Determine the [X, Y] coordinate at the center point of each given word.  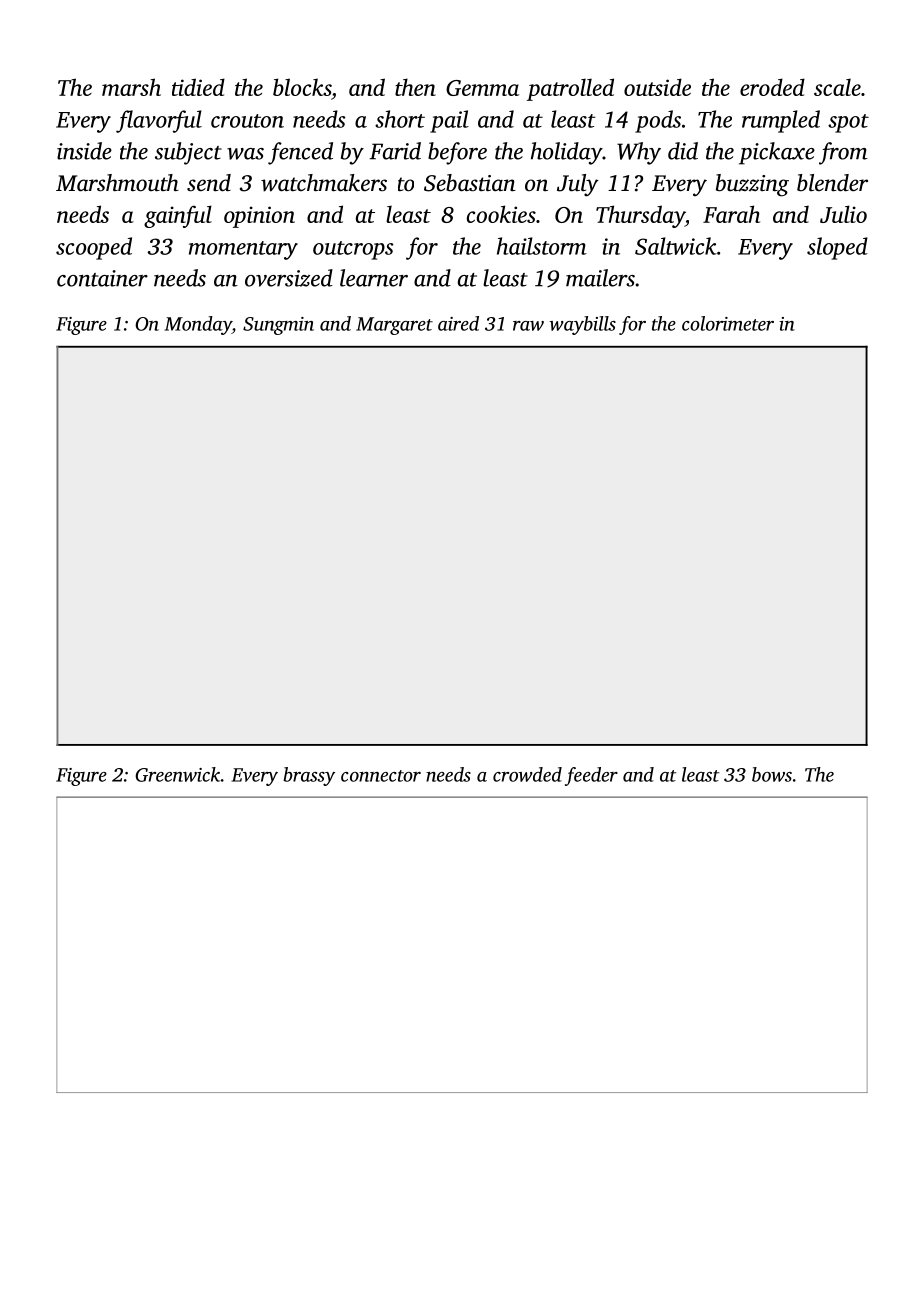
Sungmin [278, 326]
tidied [198, 87]
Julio [843, 214]
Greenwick [178, 774]
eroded [772, 87]
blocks [302, 87]
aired [458, 323]
